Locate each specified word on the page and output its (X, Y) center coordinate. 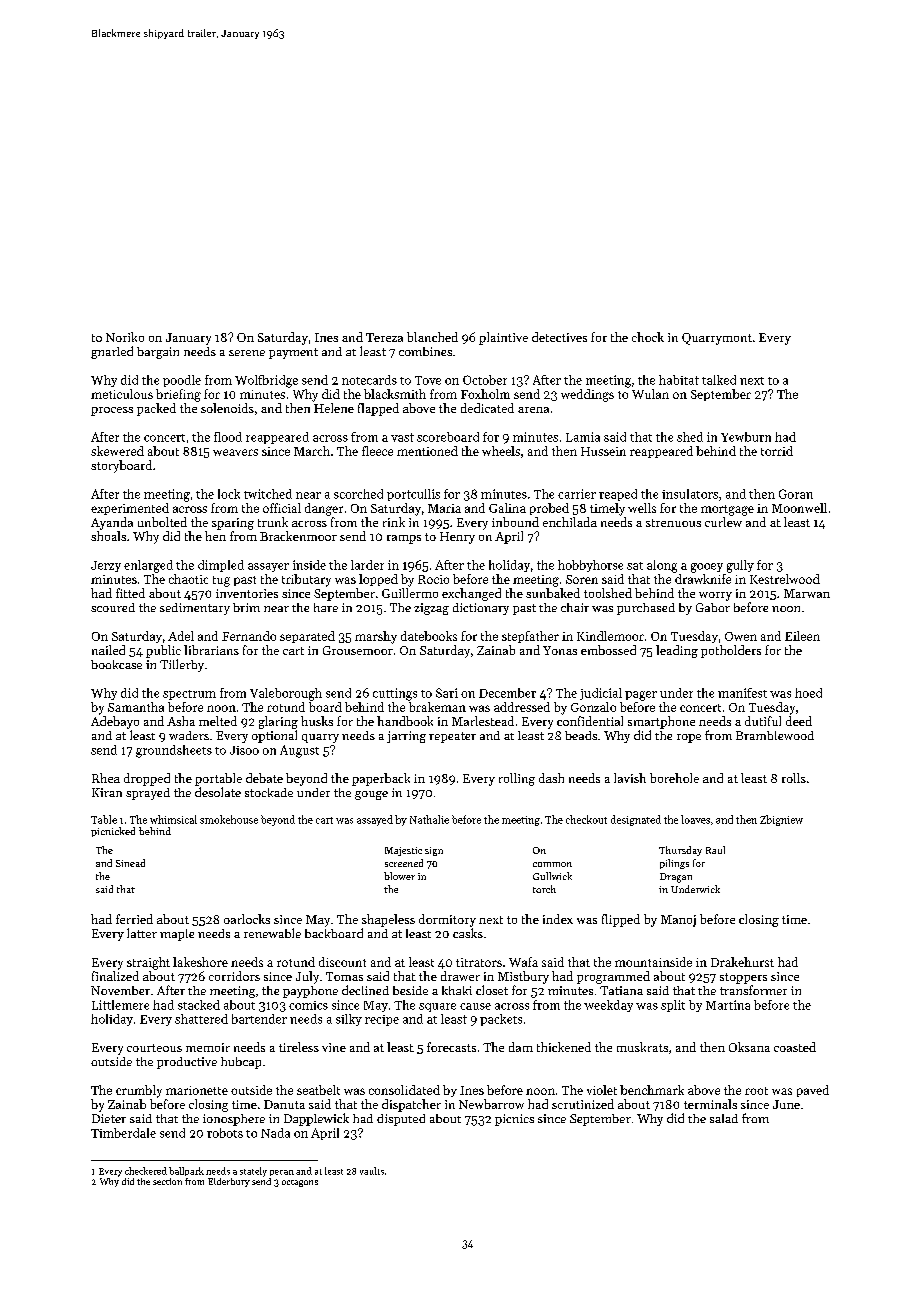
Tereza (384, 337)
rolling (517, 779)
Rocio (433, 579)
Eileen (802, 636)
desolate (218, 792)
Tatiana (621, 990)
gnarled (112, 352)
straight (148, 963)
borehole (674, 778)
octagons (300, 1183)
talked (719, 380)
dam (521, 1047)
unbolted (162, 522)
